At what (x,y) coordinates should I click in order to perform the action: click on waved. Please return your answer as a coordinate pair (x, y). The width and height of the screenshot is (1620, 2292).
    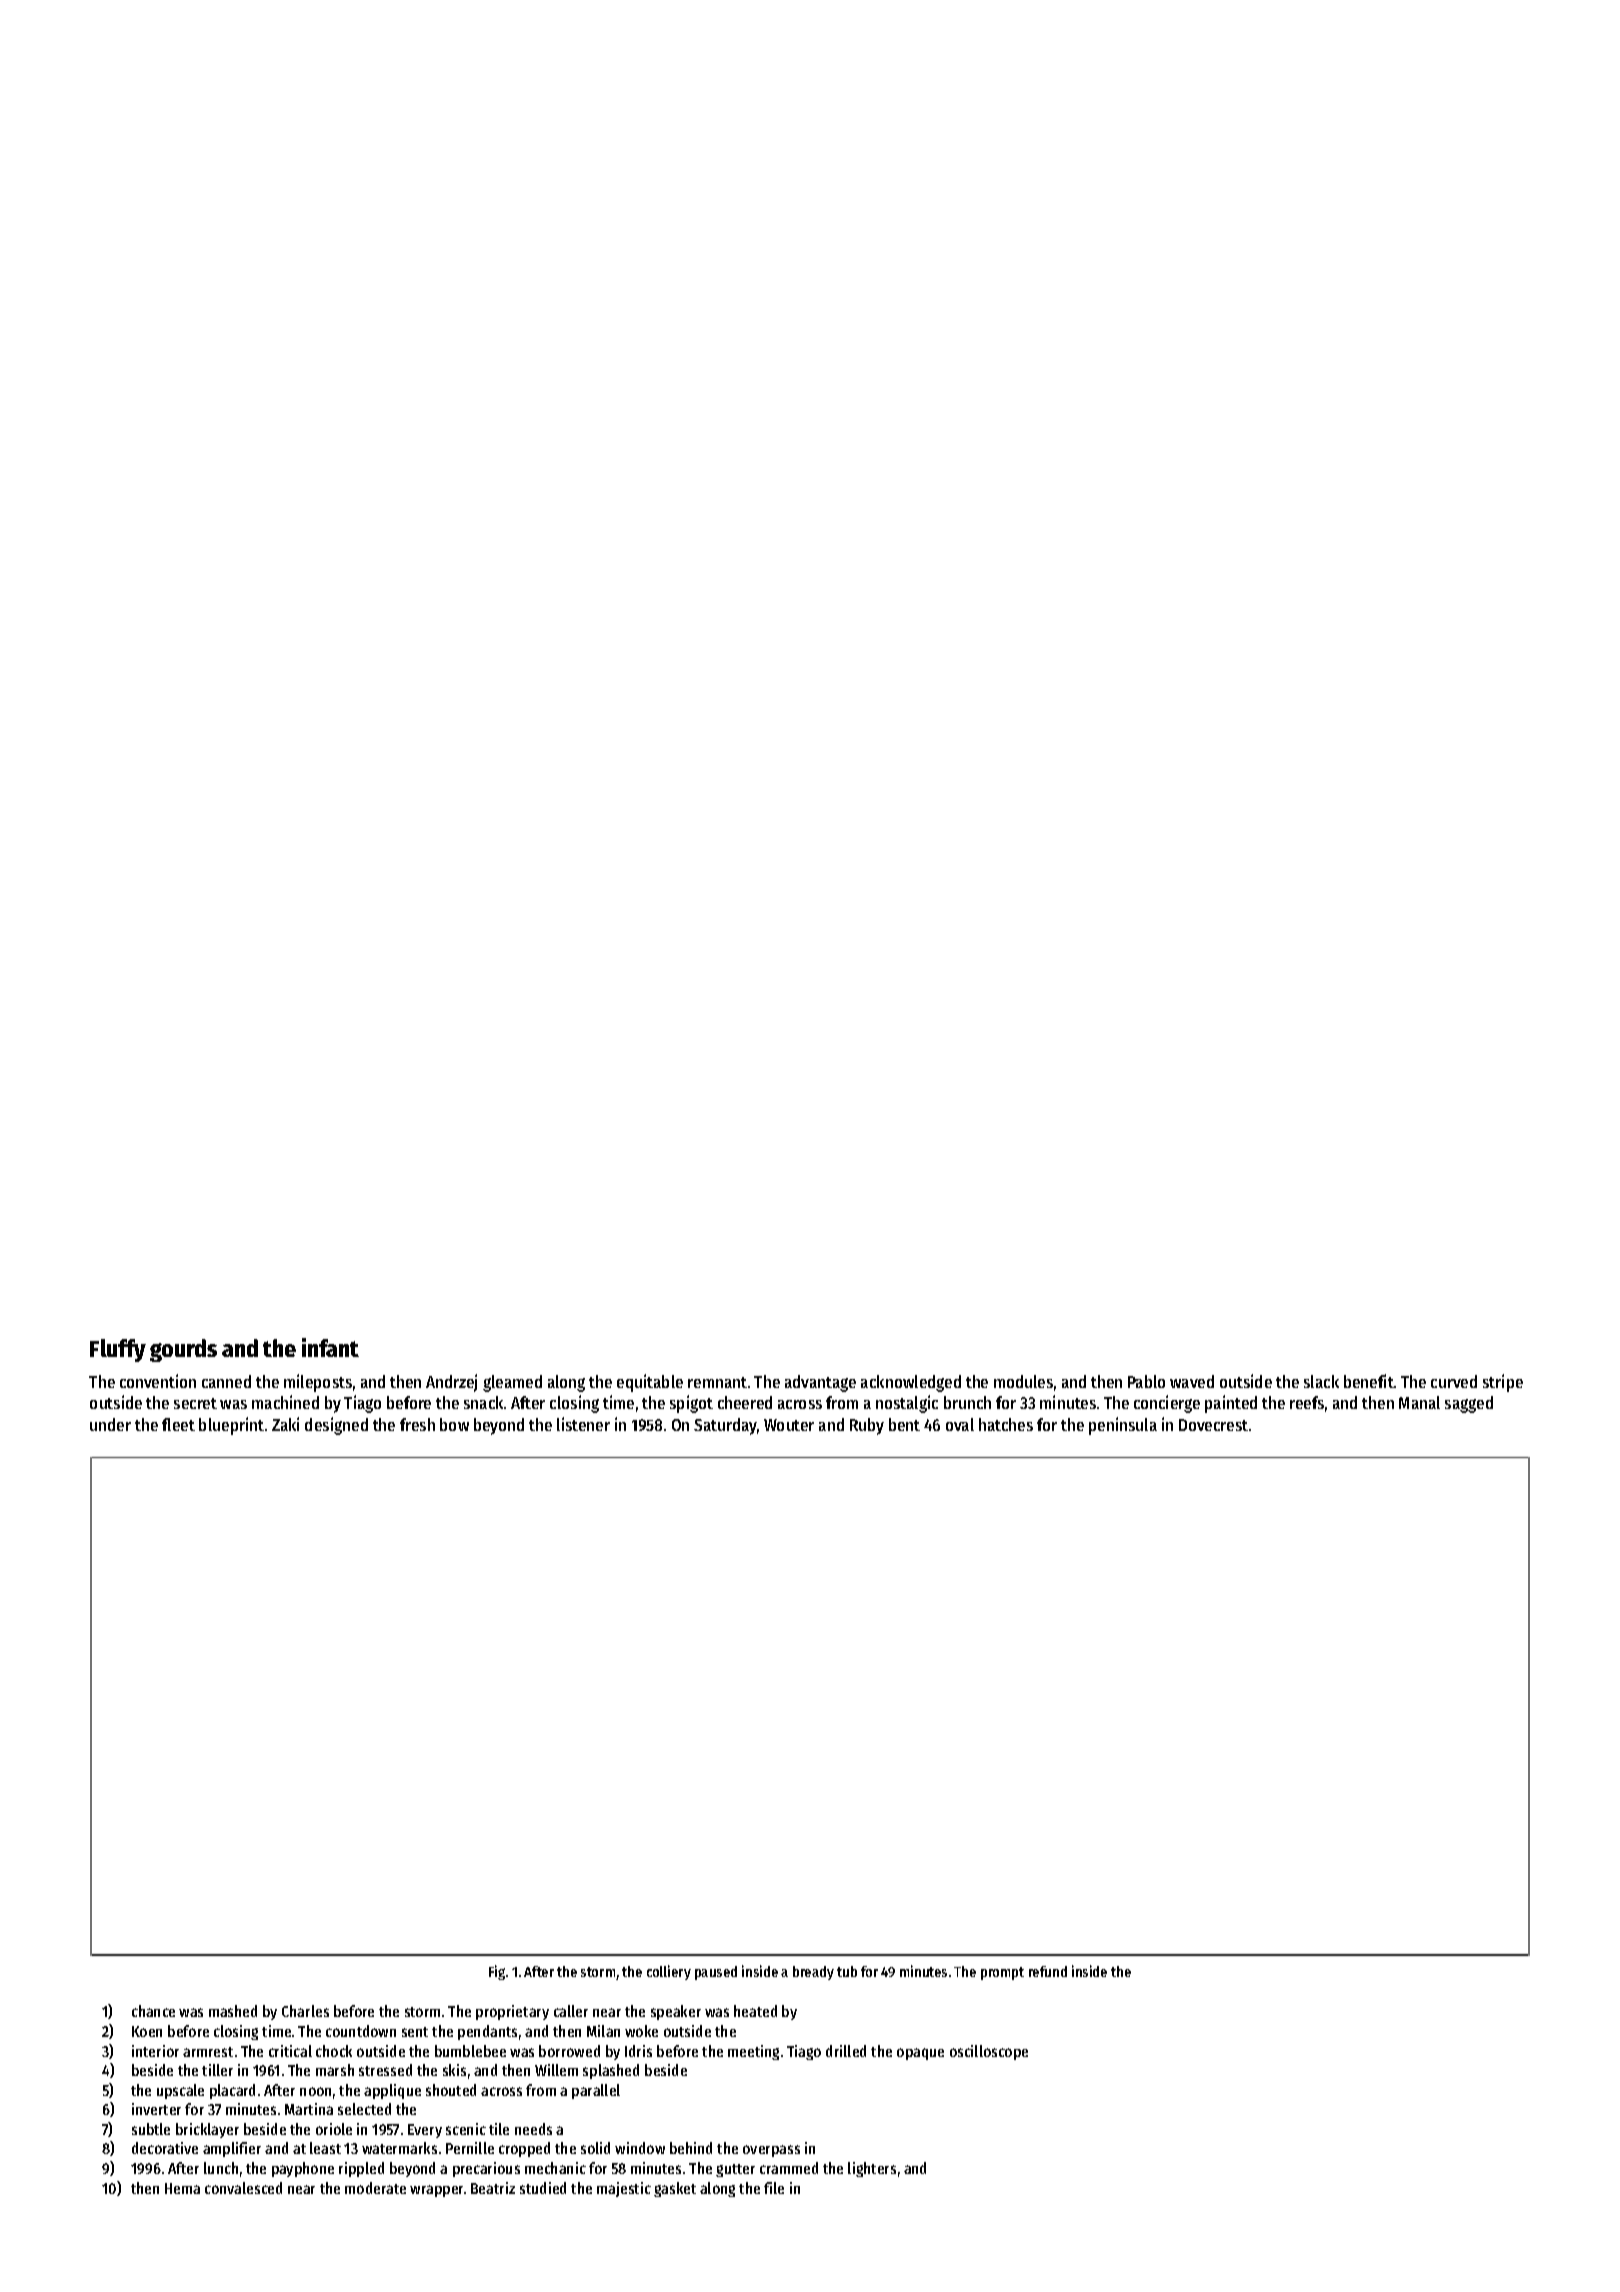
    Looking at the image, I should click on (1192, 1381).
